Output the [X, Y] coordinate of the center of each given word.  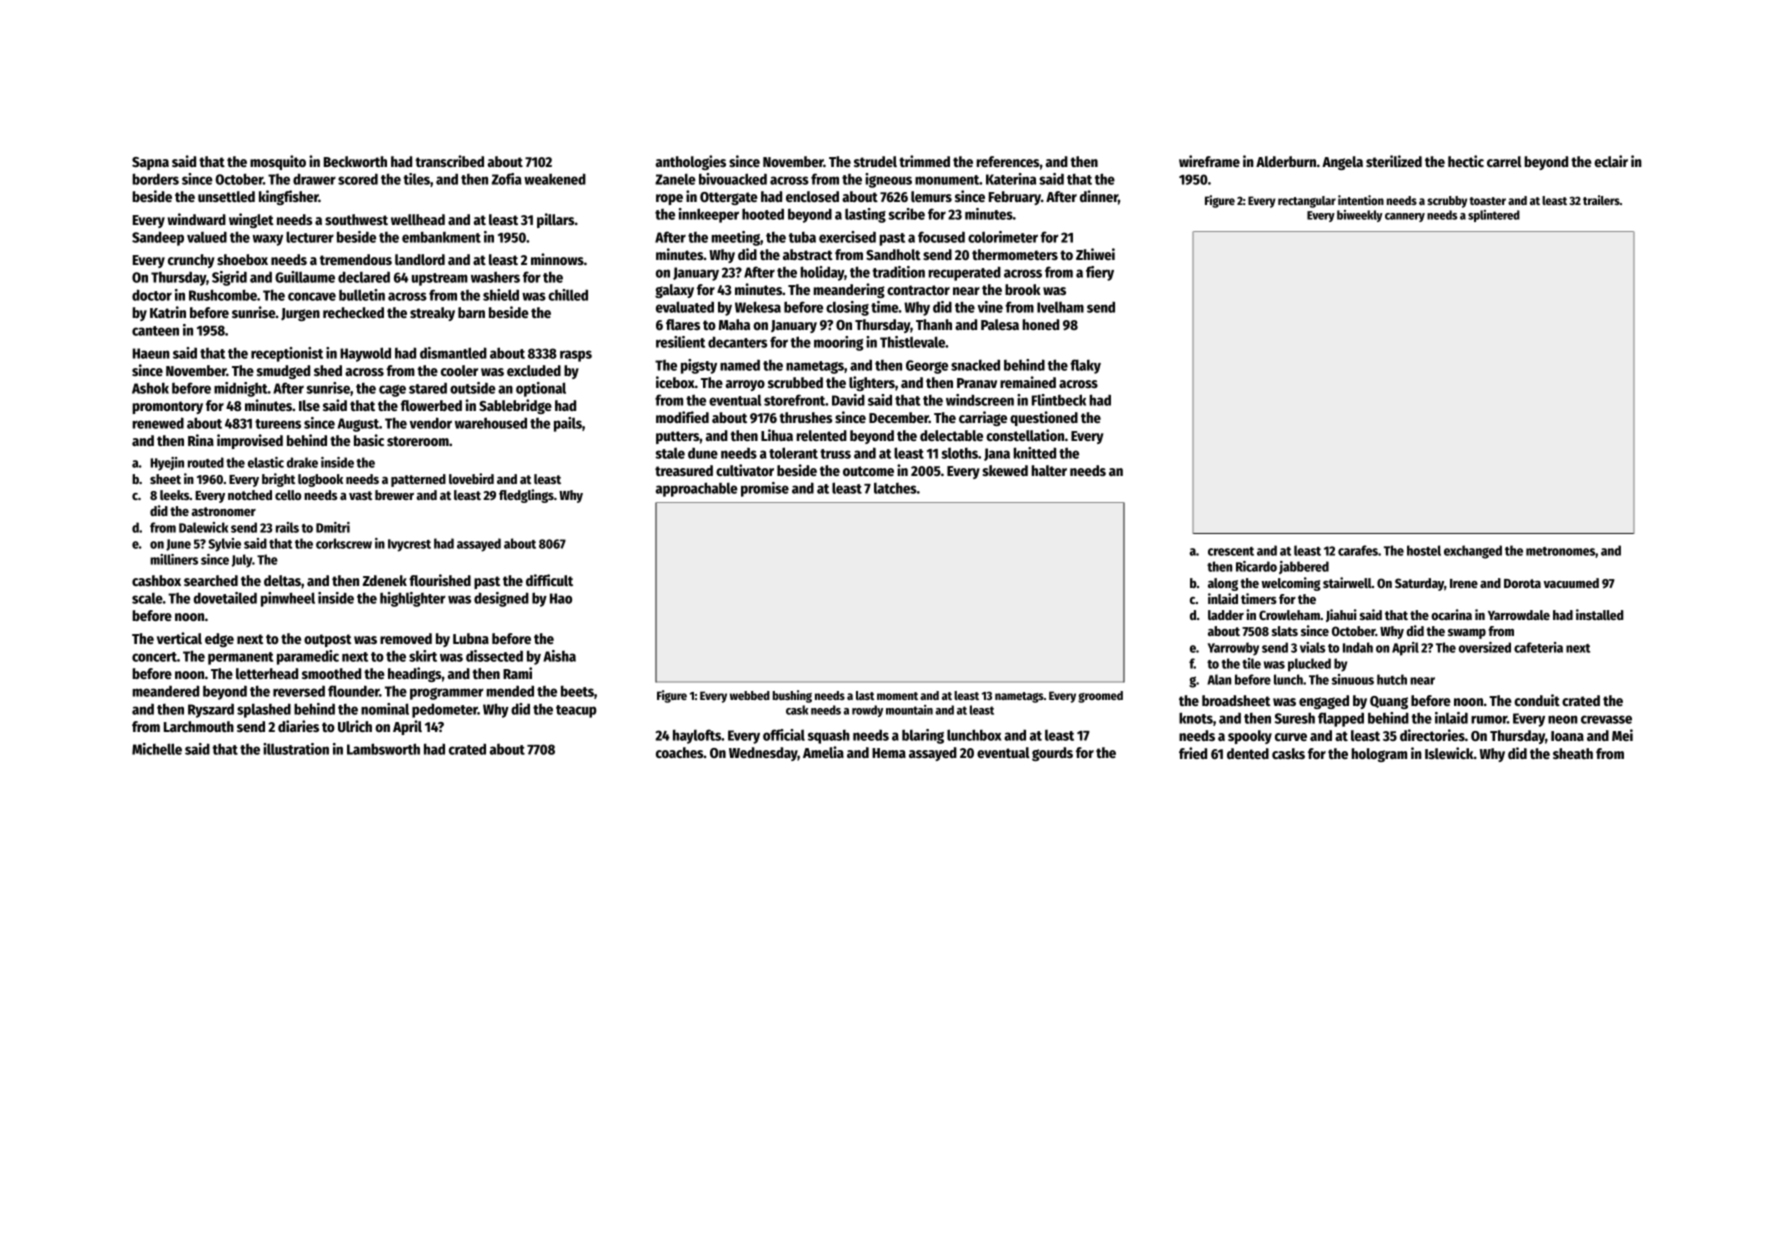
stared [428, 388]
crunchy [191, 261]
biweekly [1360, 216]
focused [941, 237]
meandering [849, 290]
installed [1599, 614]
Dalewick [203, 527]
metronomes [1560, 551]
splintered [1494, 216]
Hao [561, 598]
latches [895, 488]
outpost [327, 640]
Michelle [157, 749]
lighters [872, 383]
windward [196, 219]
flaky [1085, 366]
